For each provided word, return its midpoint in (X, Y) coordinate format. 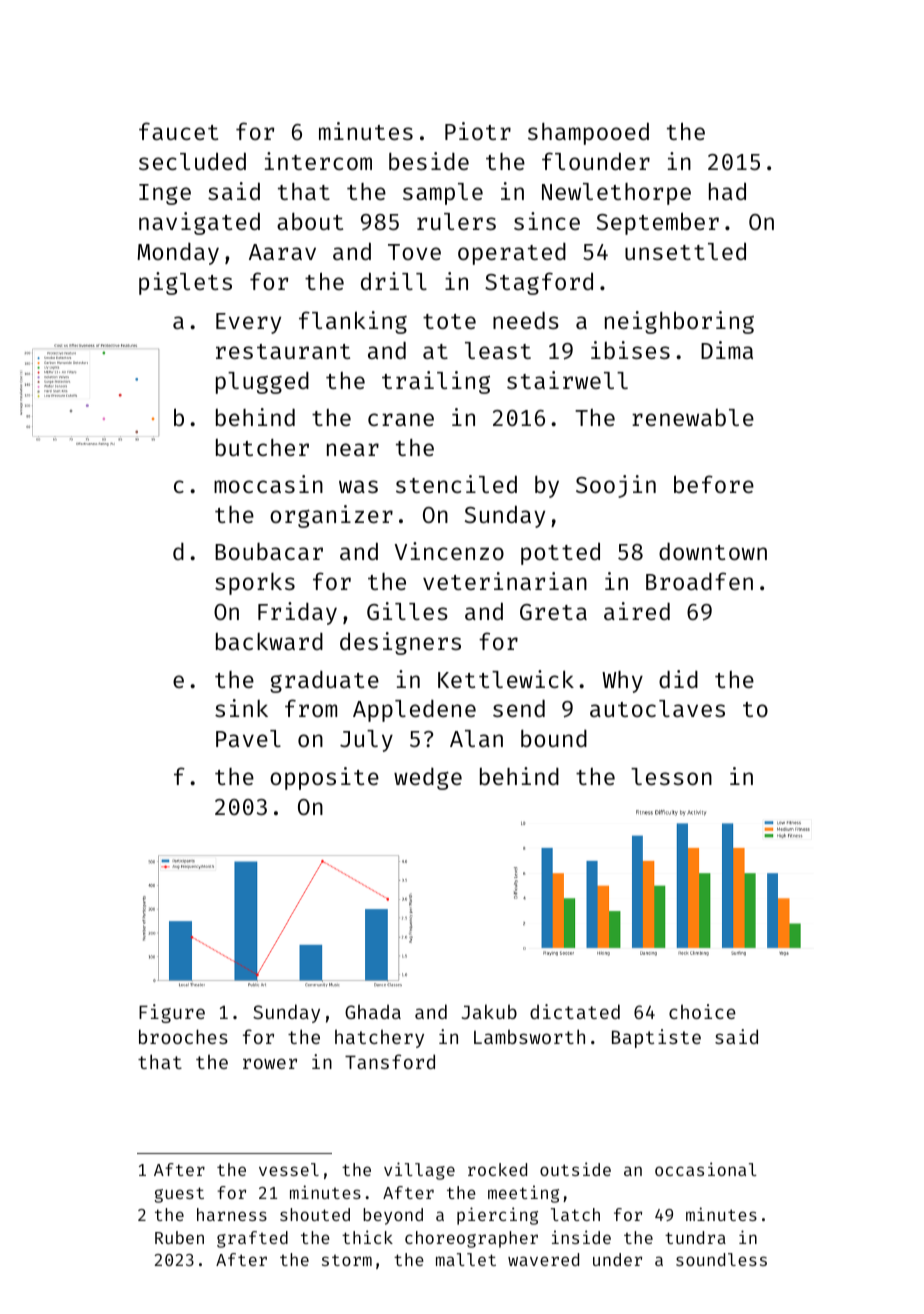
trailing (436, 382)
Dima (727, 350)
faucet (178, 131)
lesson (671, 776)
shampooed (588, 133)
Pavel (248, 738)
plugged (262, 383)
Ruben (179, 1237)
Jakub (489, 1011)
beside (429, 161)
